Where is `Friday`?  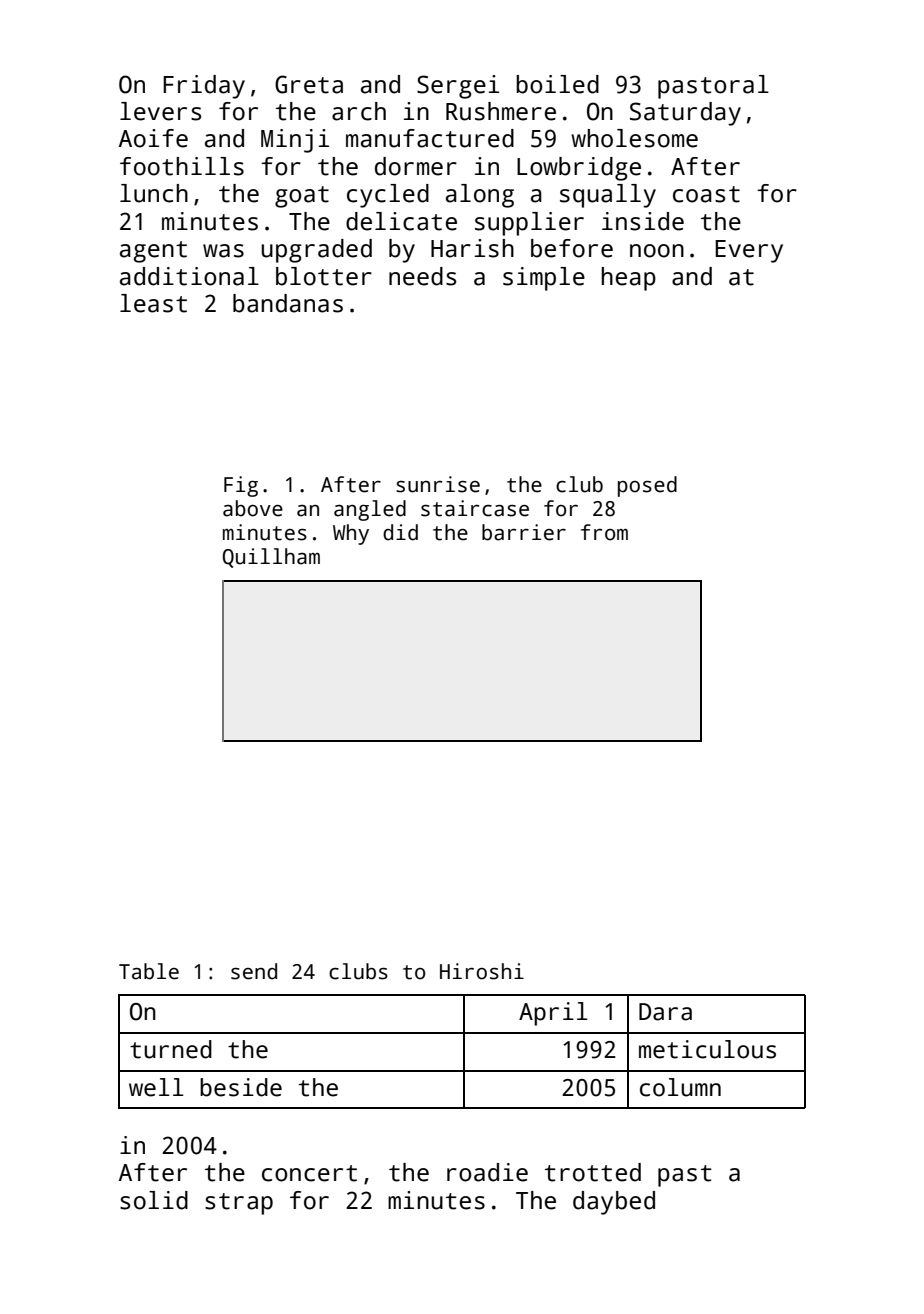 Friday is located at coordinates (204, 87).
